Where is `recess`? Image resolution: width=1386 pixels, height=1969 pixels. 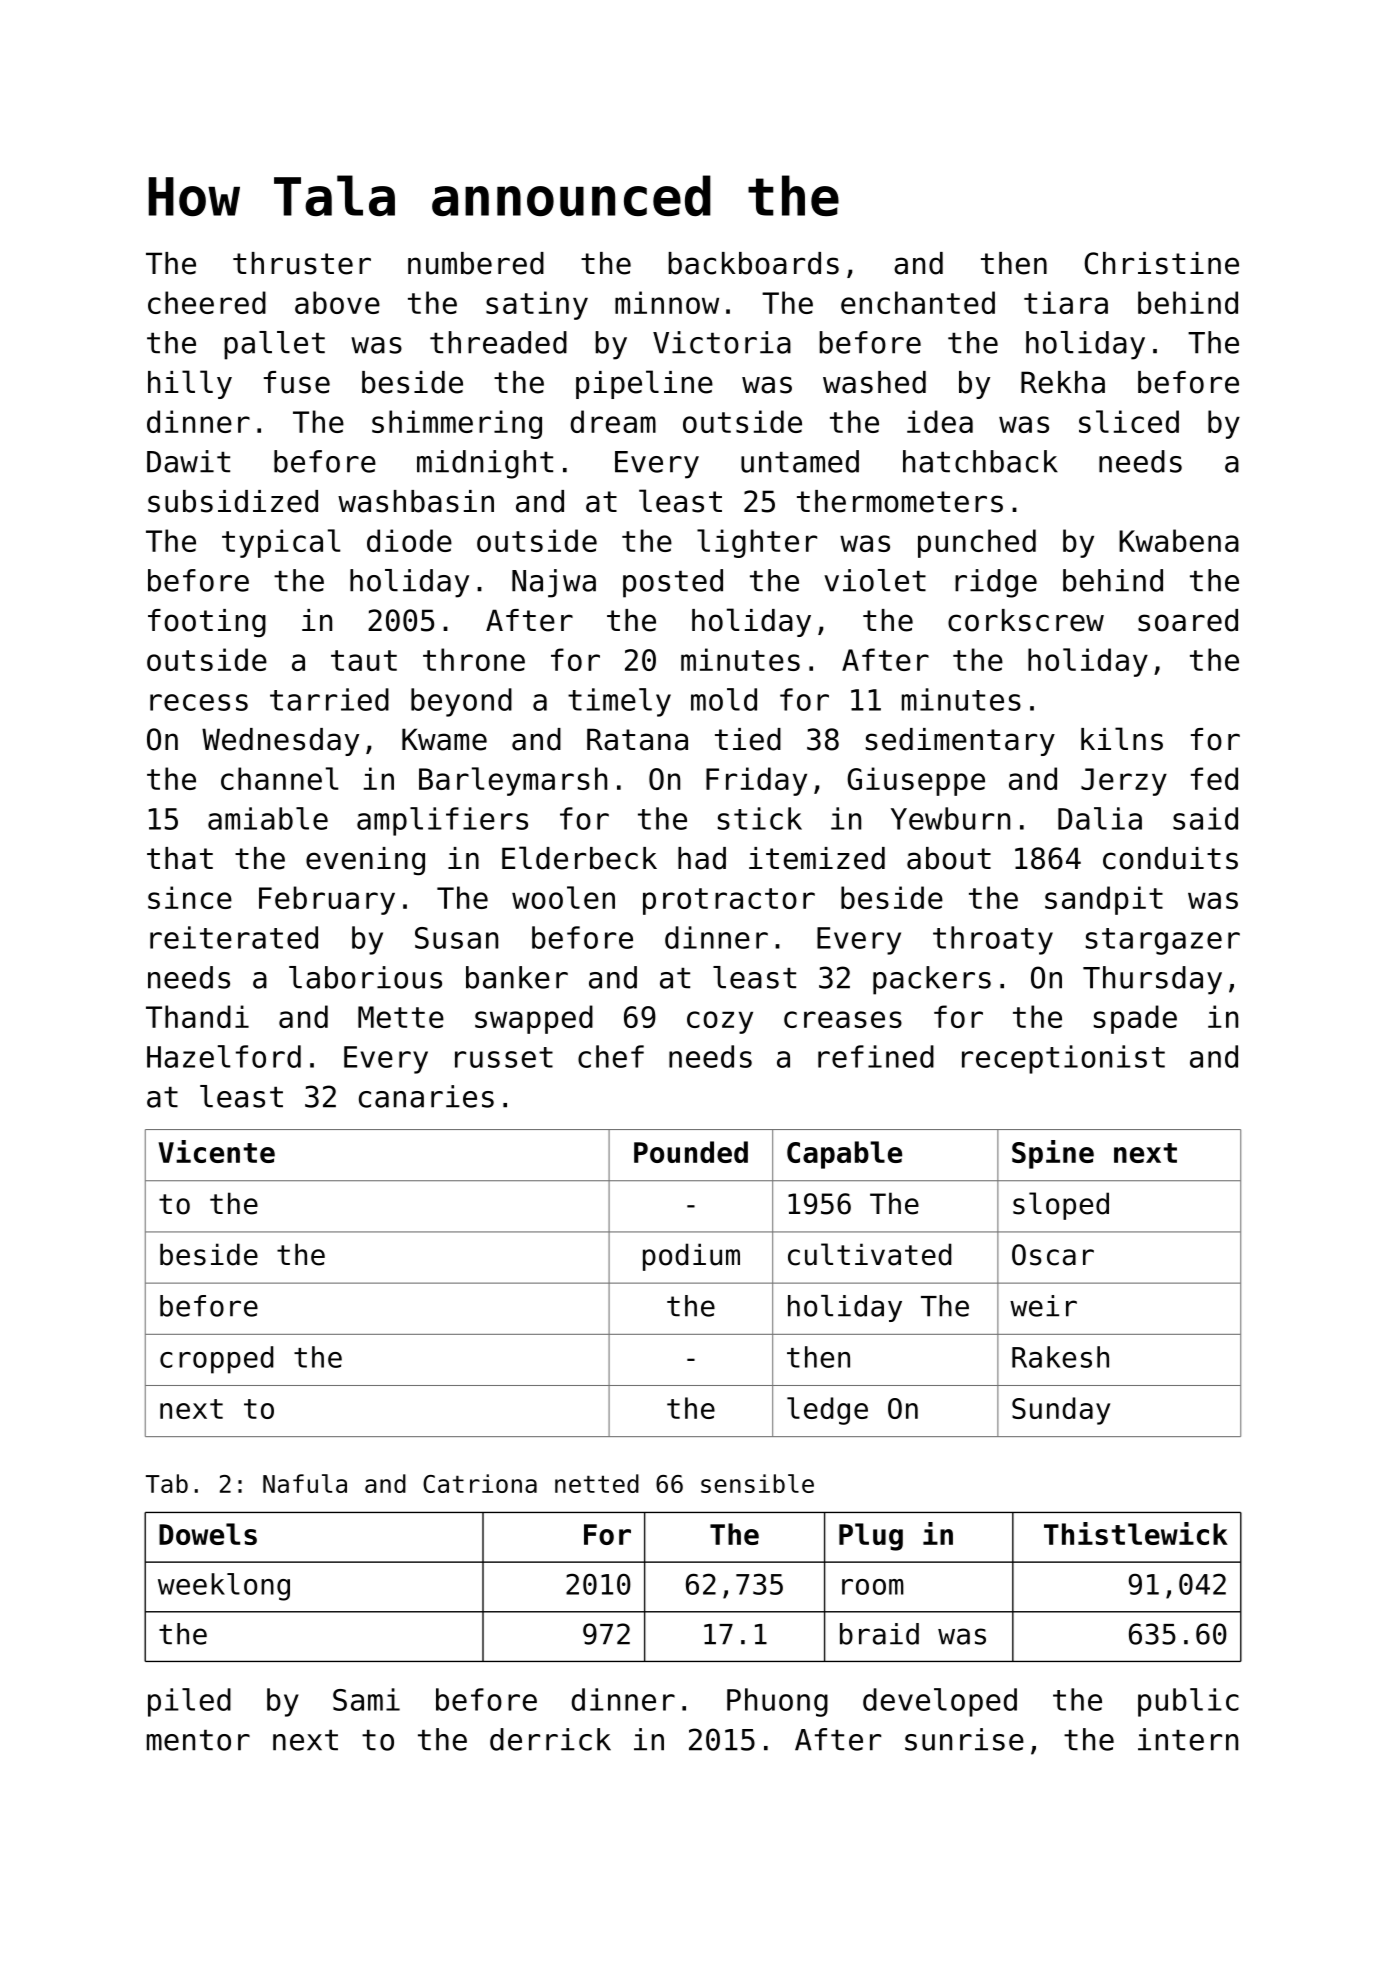
recess is located at coordinates (199, 702).
